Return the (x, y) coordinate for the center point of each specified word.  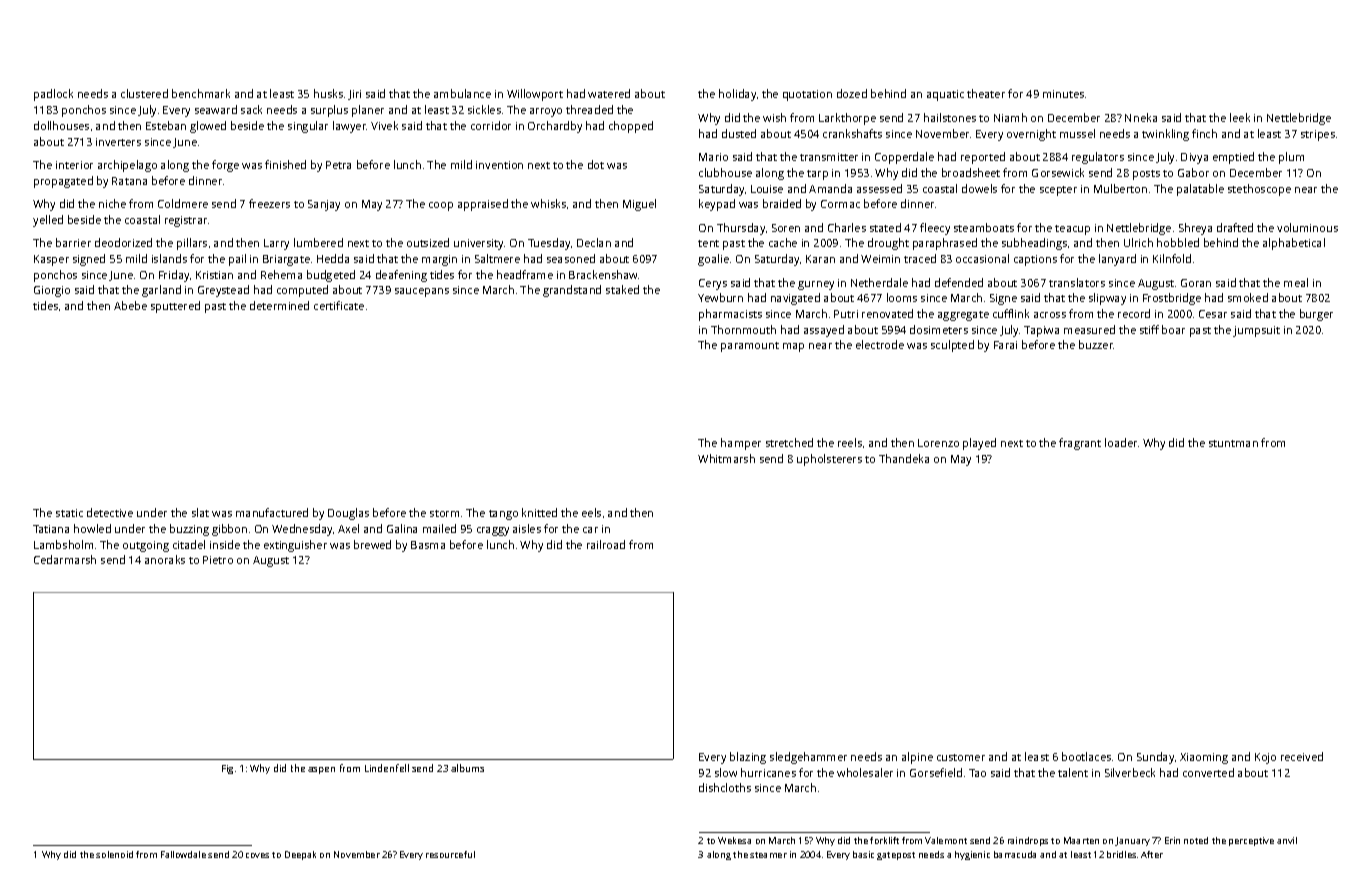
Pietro (218, 560)
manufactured (272, 512)
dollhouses (61, 125)
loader (1121, 442)
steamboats (984, 227)
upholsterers (829, 460)
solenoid (114, 854)
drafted (1235, 227)
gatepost (896, 856)
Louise (767, 189)
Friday (174, 276)
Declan (594, 242)
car (590, 530)
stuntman (1233, 443)
